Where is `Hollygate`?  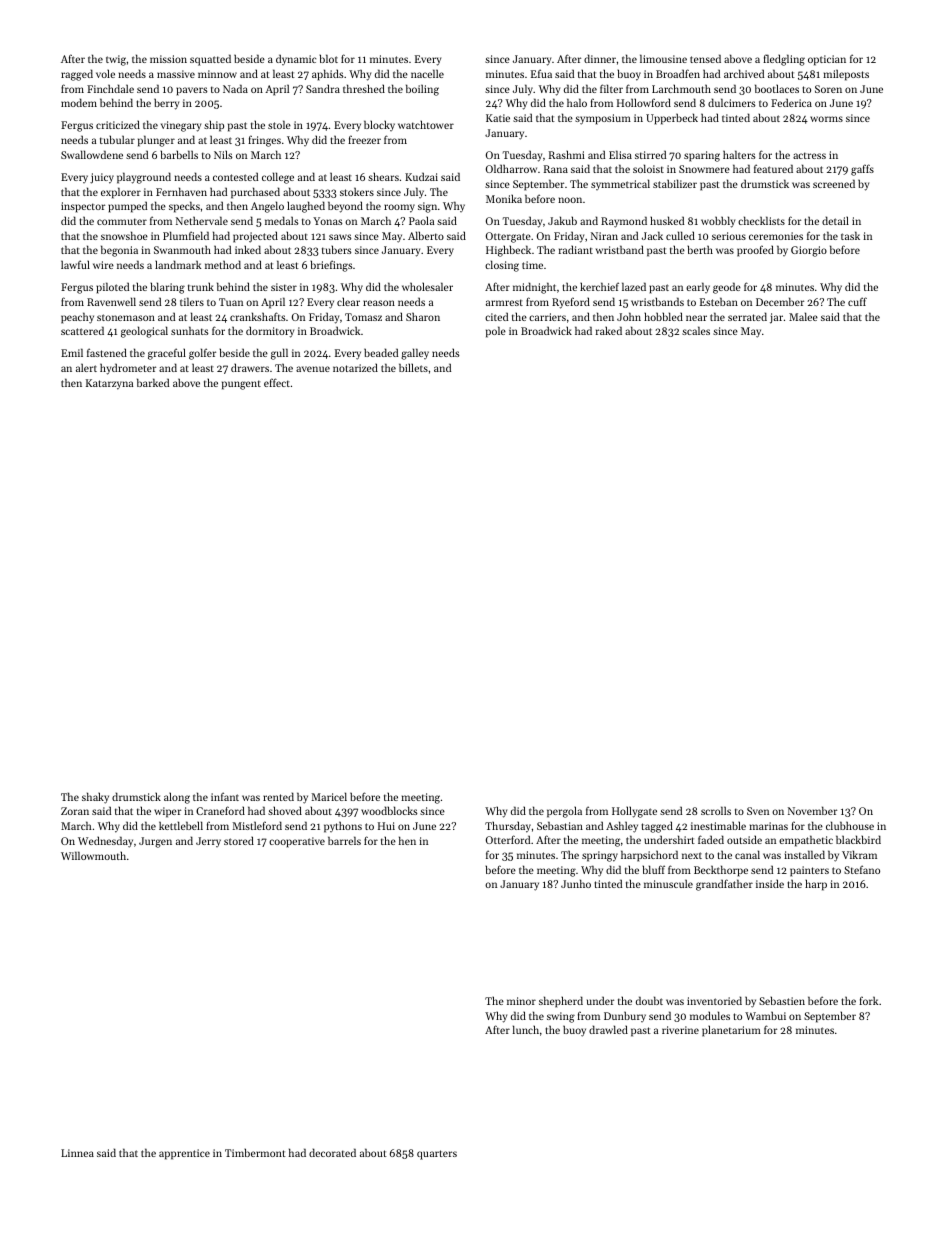 Hollygate is located at coordinates (634, 812).
